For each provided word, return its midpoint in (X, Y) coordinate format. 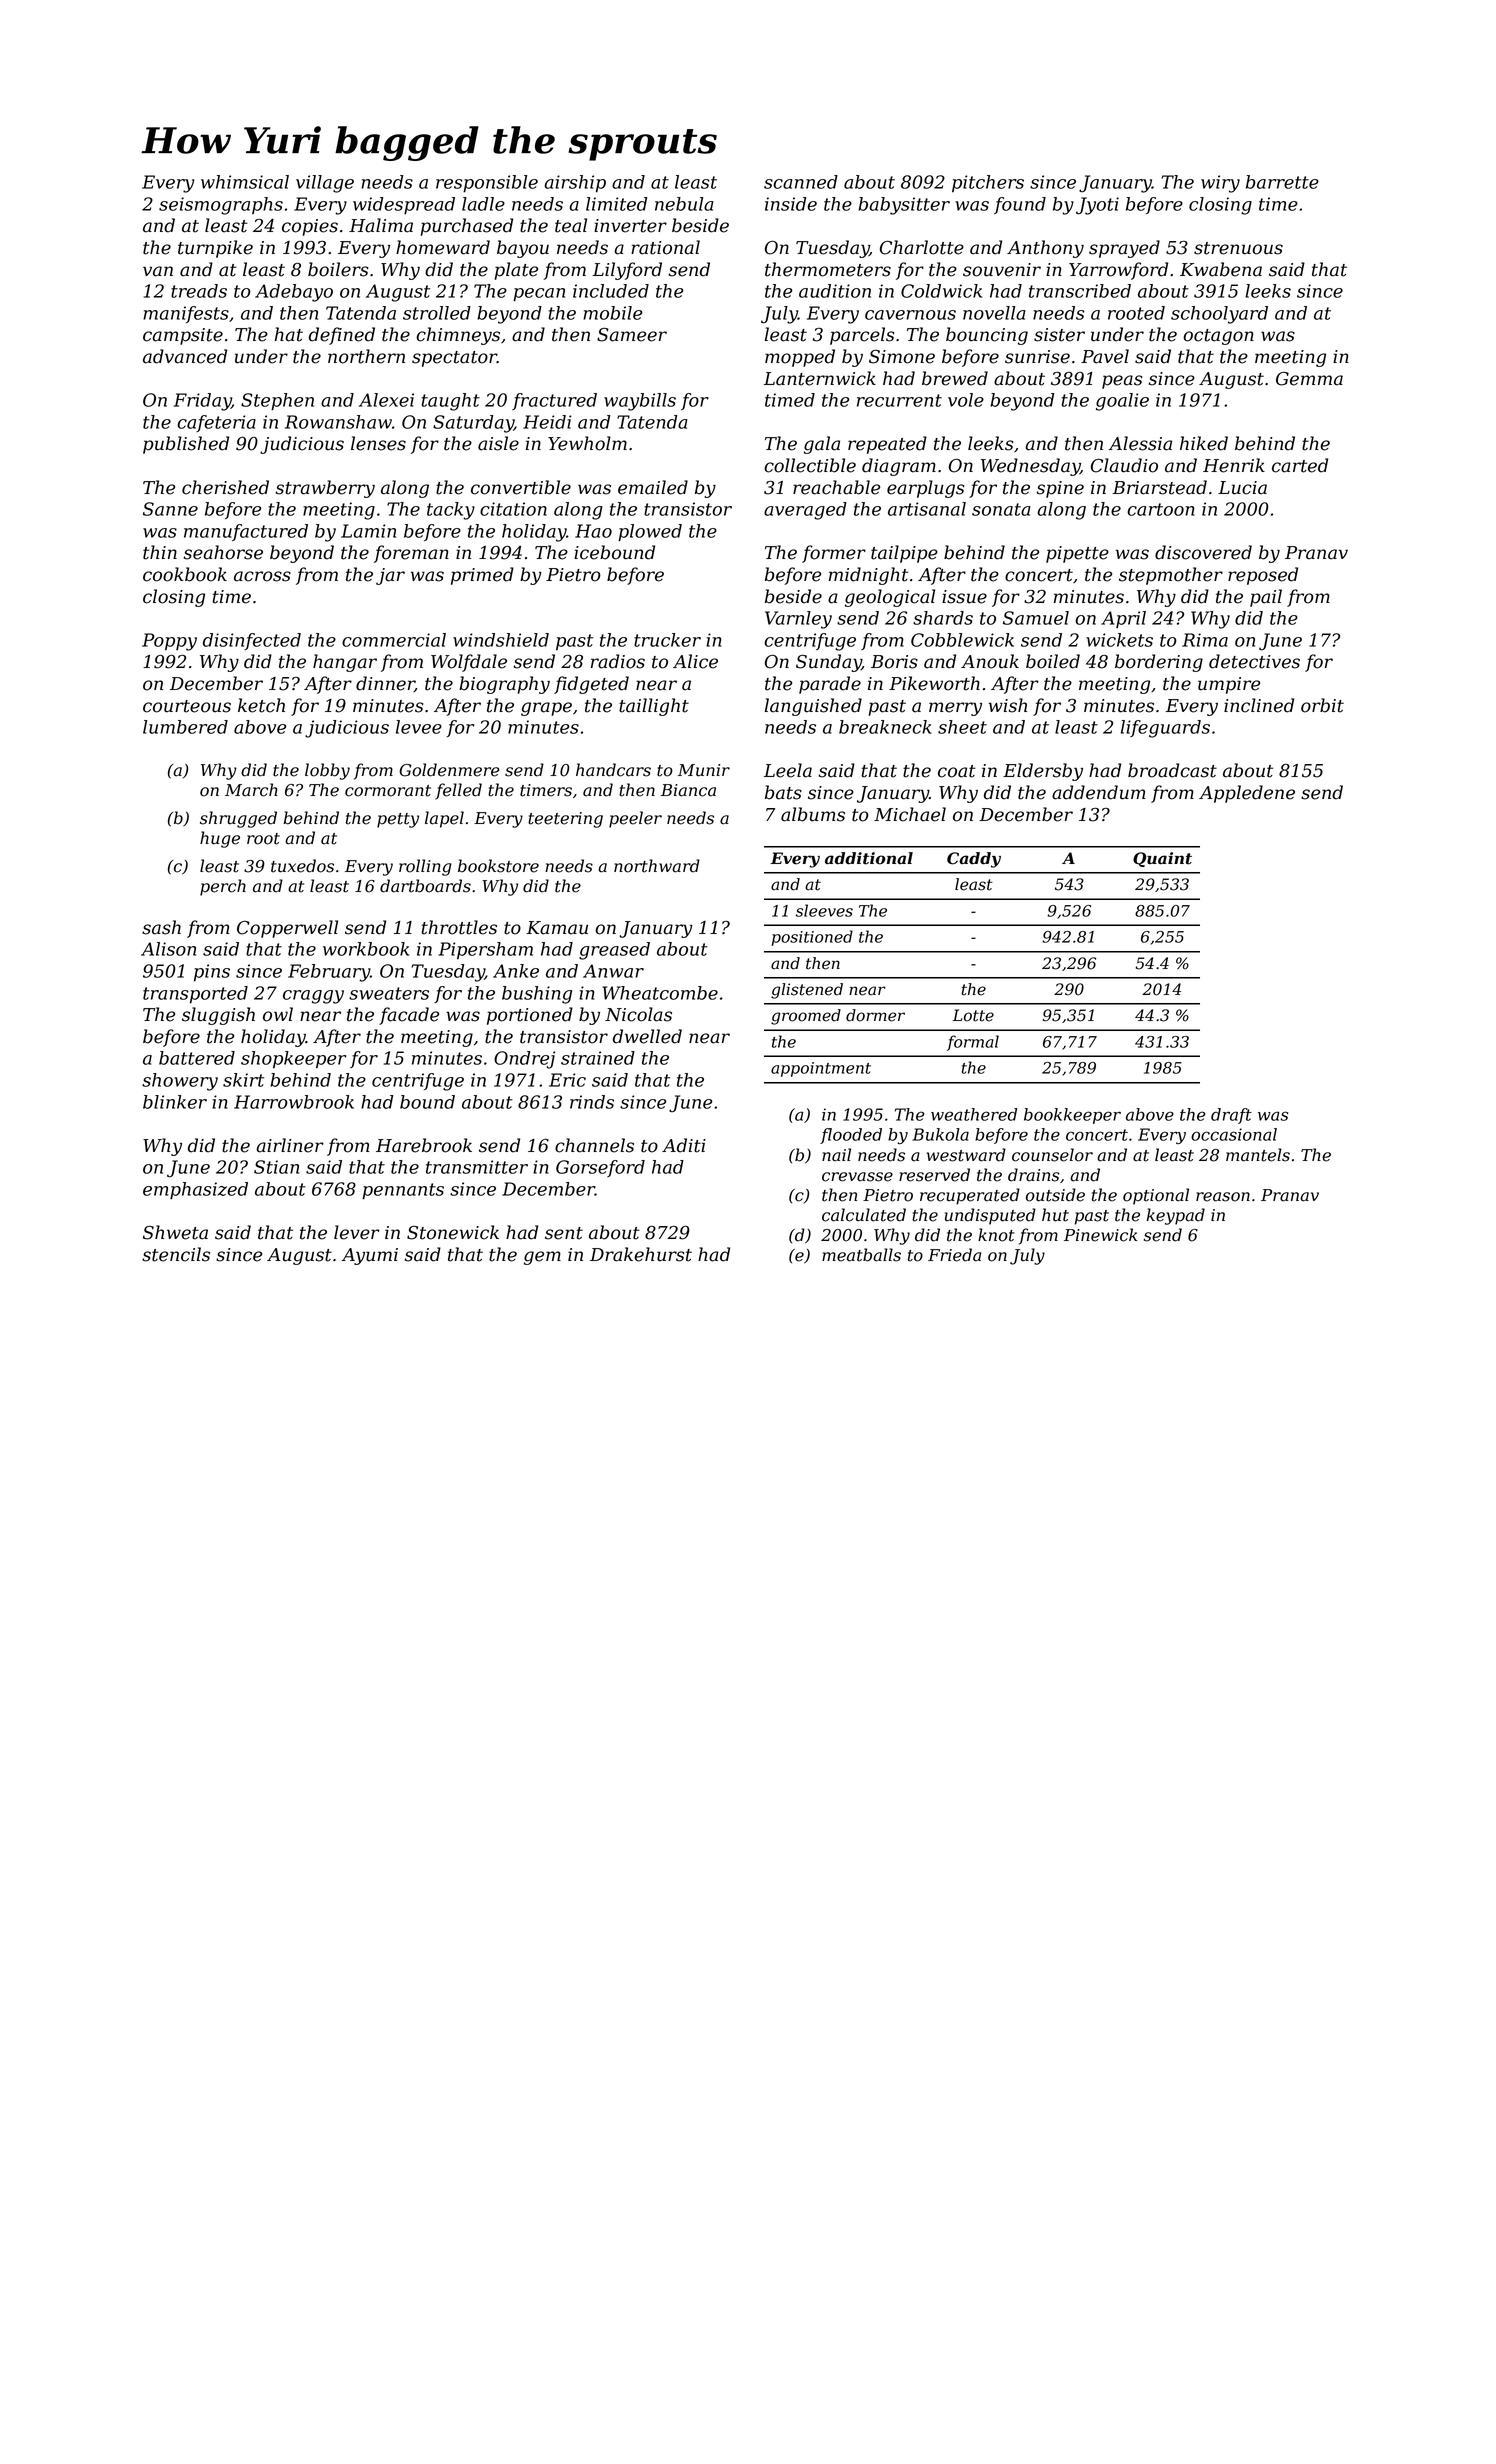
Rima (1205, 640)
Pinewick (1101, 1235)
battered (197, 1058)
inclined (1259, 705)
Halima (381, 225)
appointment (821, 1069)
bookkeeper (1072, 1116)
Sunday (829, 663)
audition (835, 291)
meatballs (861, 1255)
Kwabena (1221, 269)
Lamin (368, 531)
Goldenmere (449, 770)
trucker (667, 640)
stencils (176, 1254)
